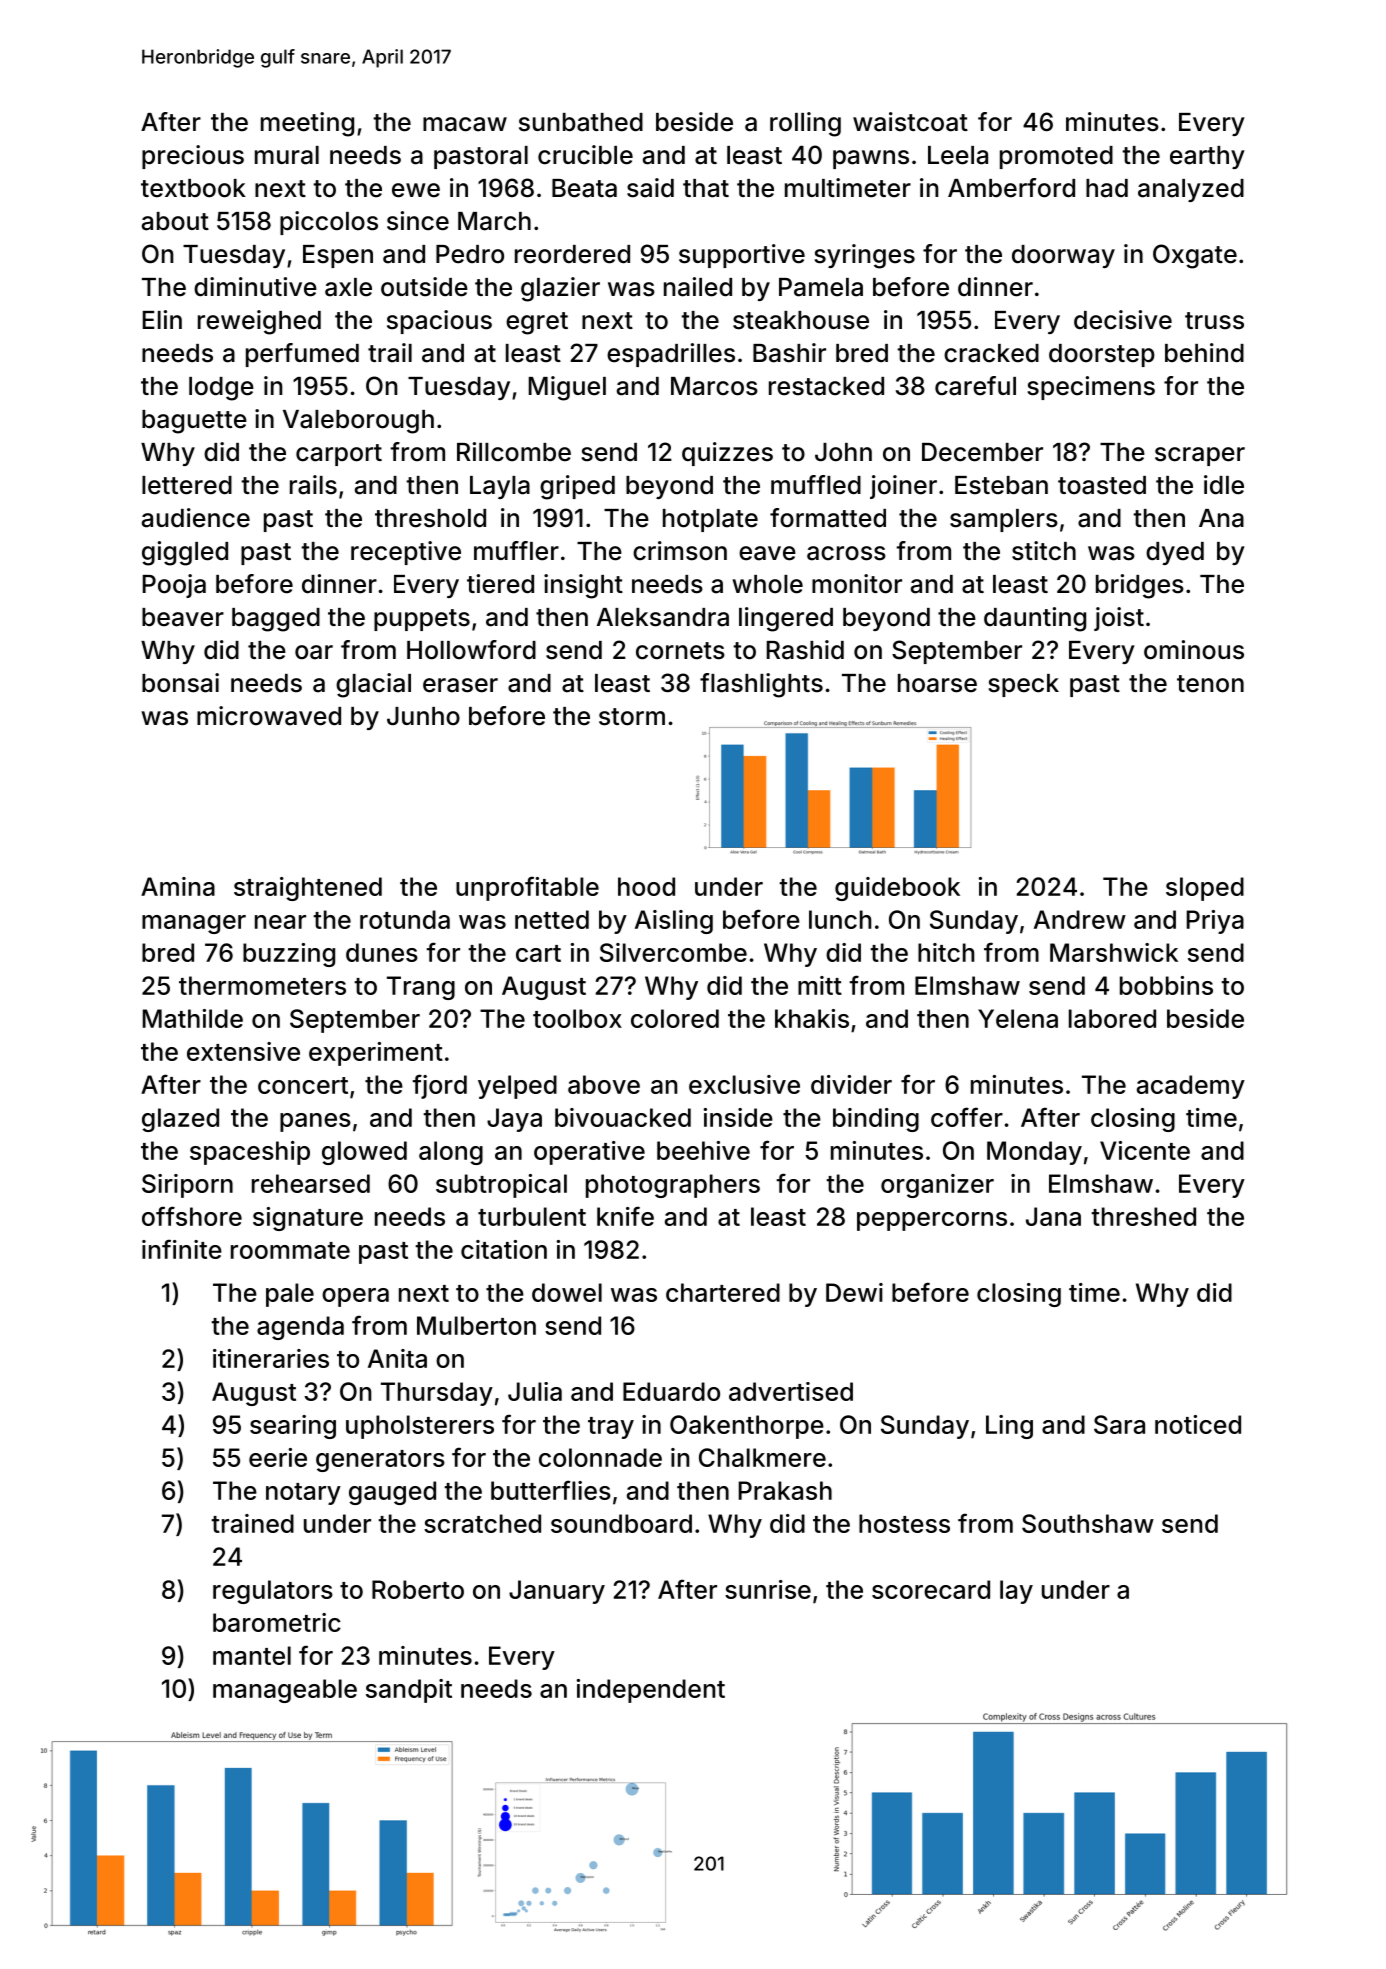  I want to click on manageable, so click(285, 1691).
